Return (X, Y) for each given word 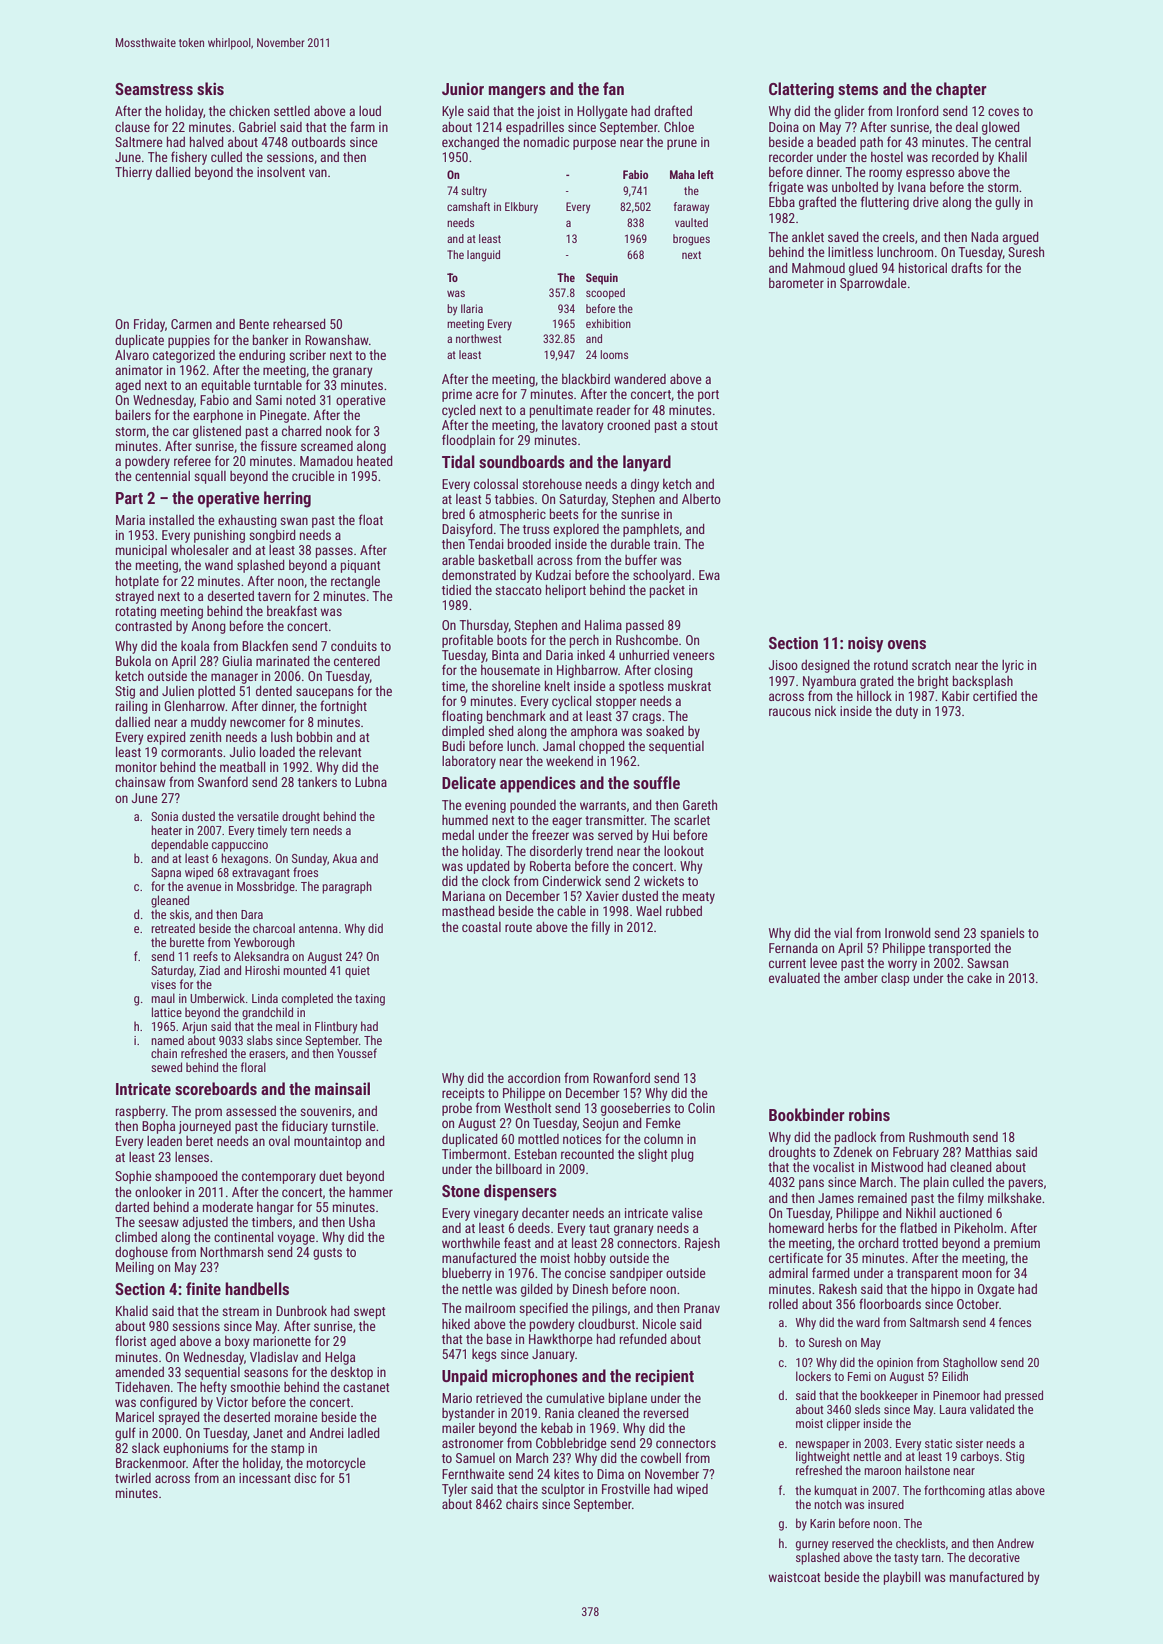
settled (292, 111)
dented (274, 691)
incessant (265, 1478)
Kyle (453, 112)
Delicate (469, 782)
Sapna (166, 874)
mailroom (490, 1308)
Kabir (955, 696)
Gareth (700, 805)
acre (487, 395)
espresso (930, 174)
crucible (313, 476)
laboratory (469, 762)
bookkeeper (889, 1396)
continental (244, 1237)
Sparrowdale (873, 284)
